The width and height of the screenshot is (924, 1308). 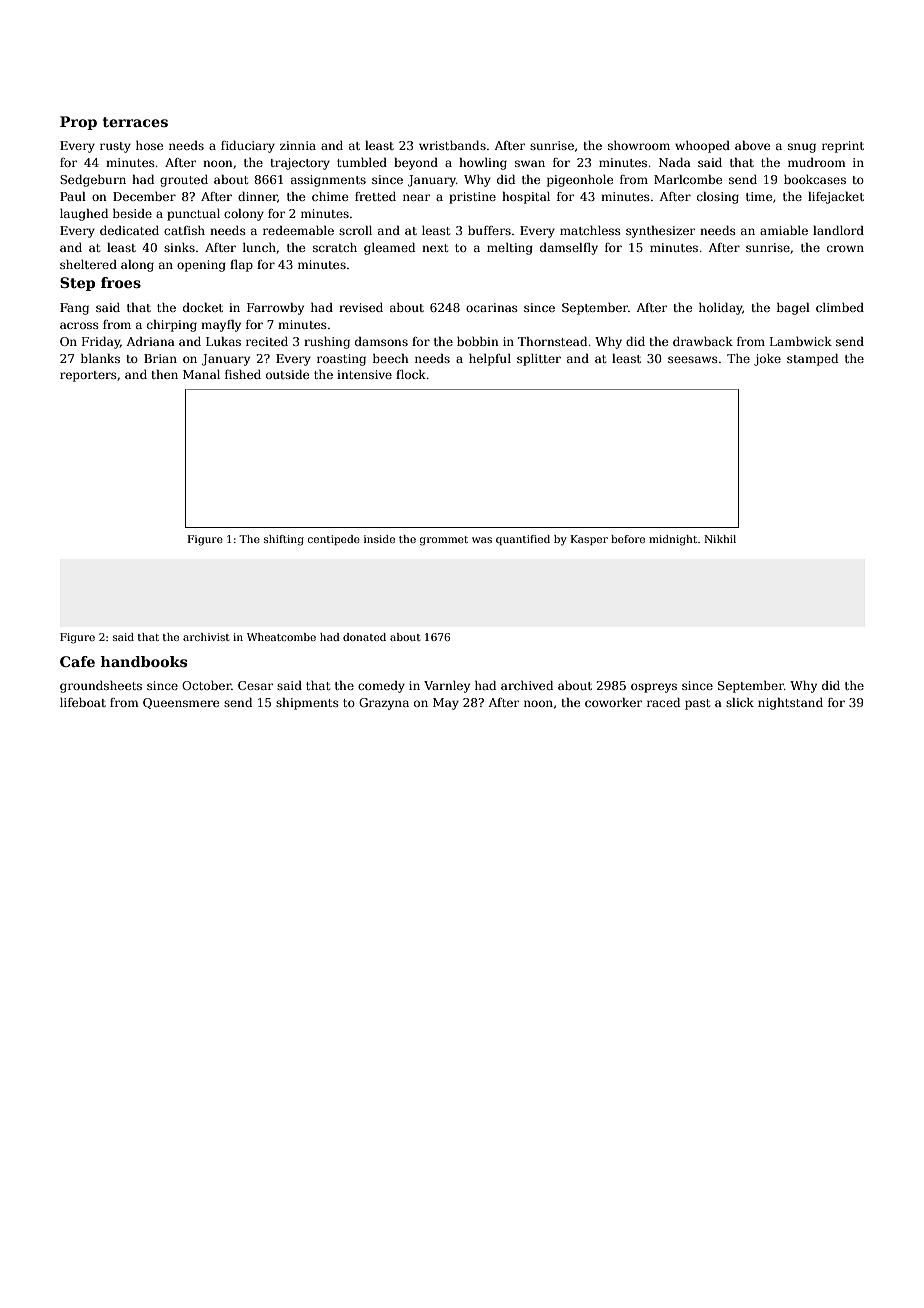 I want to click on Cafe, so click(x=77, y=661).
